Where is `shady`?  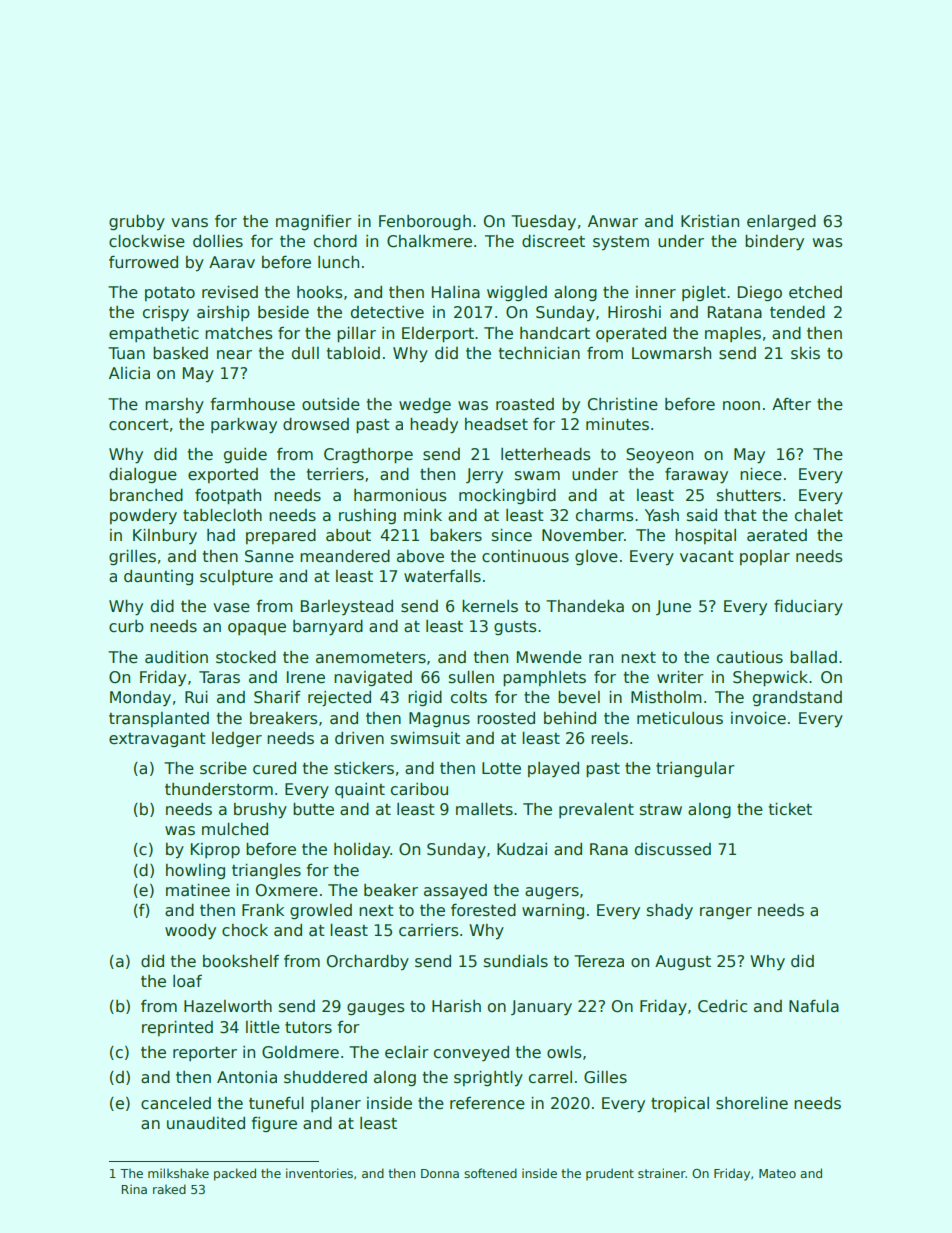 shady is located at coordinates (670, 911).
